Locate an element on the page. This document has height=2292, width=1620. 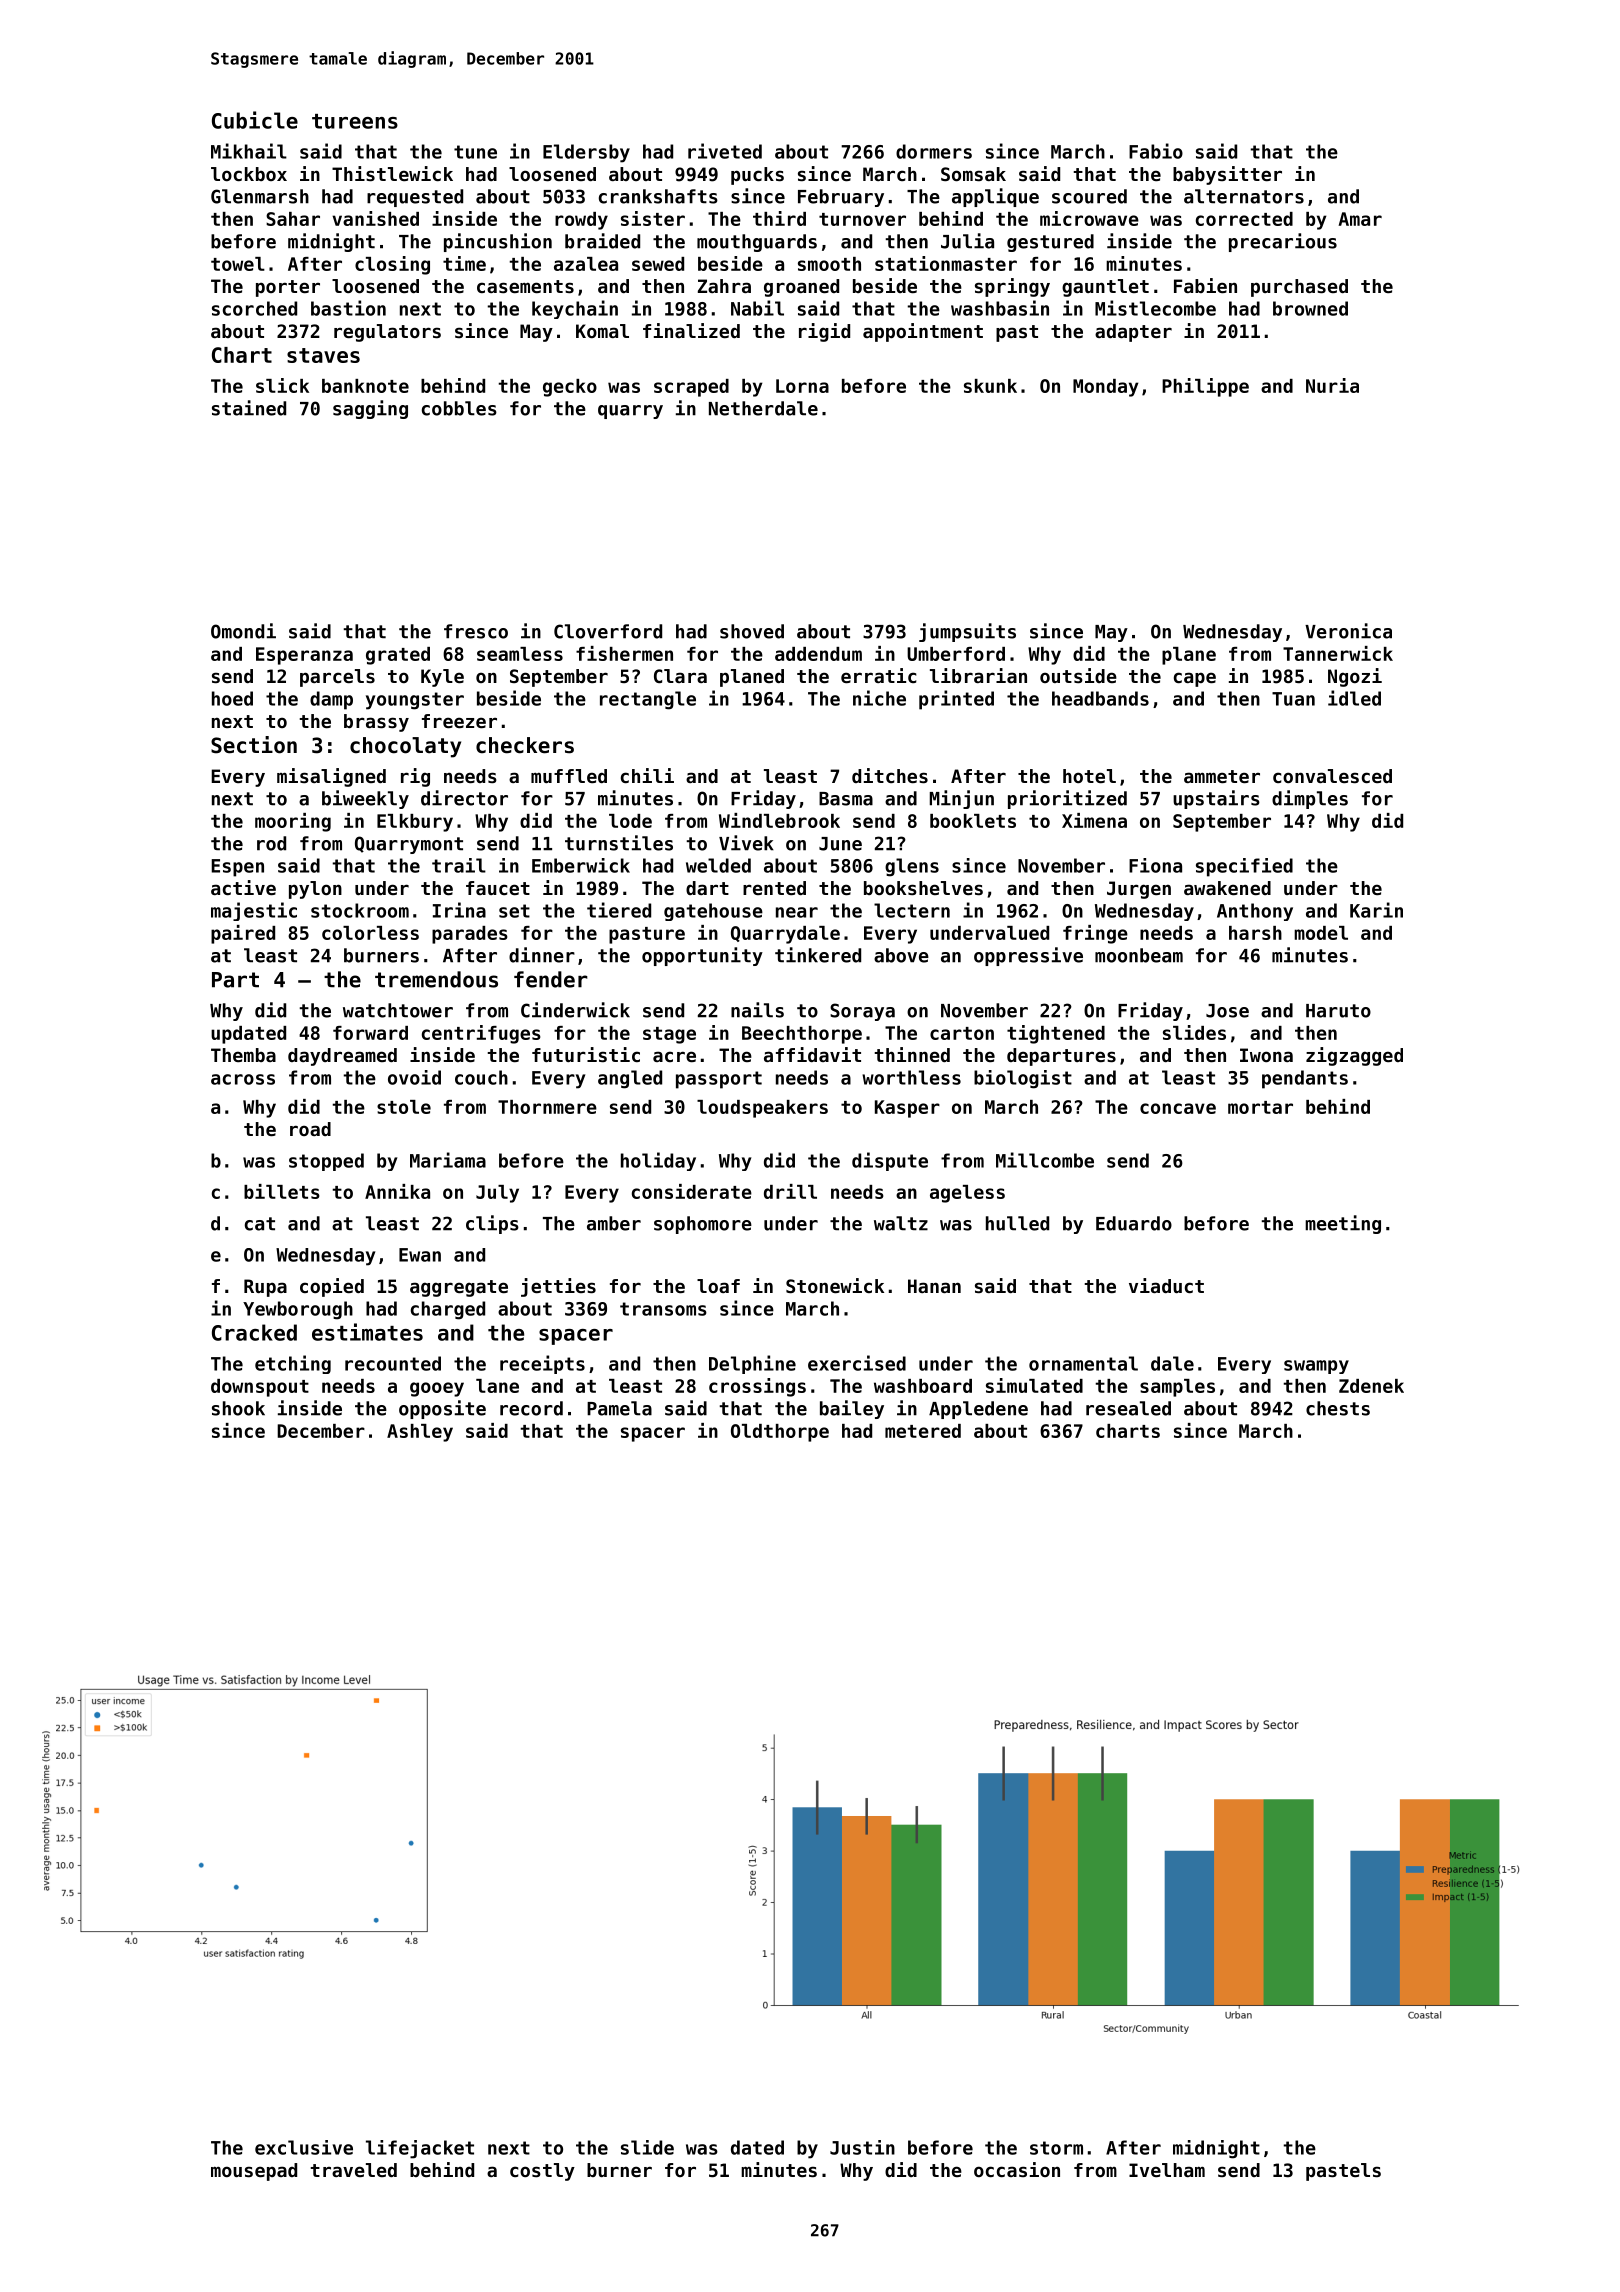
Zdenek is located at coordinates (1371, 1386).
